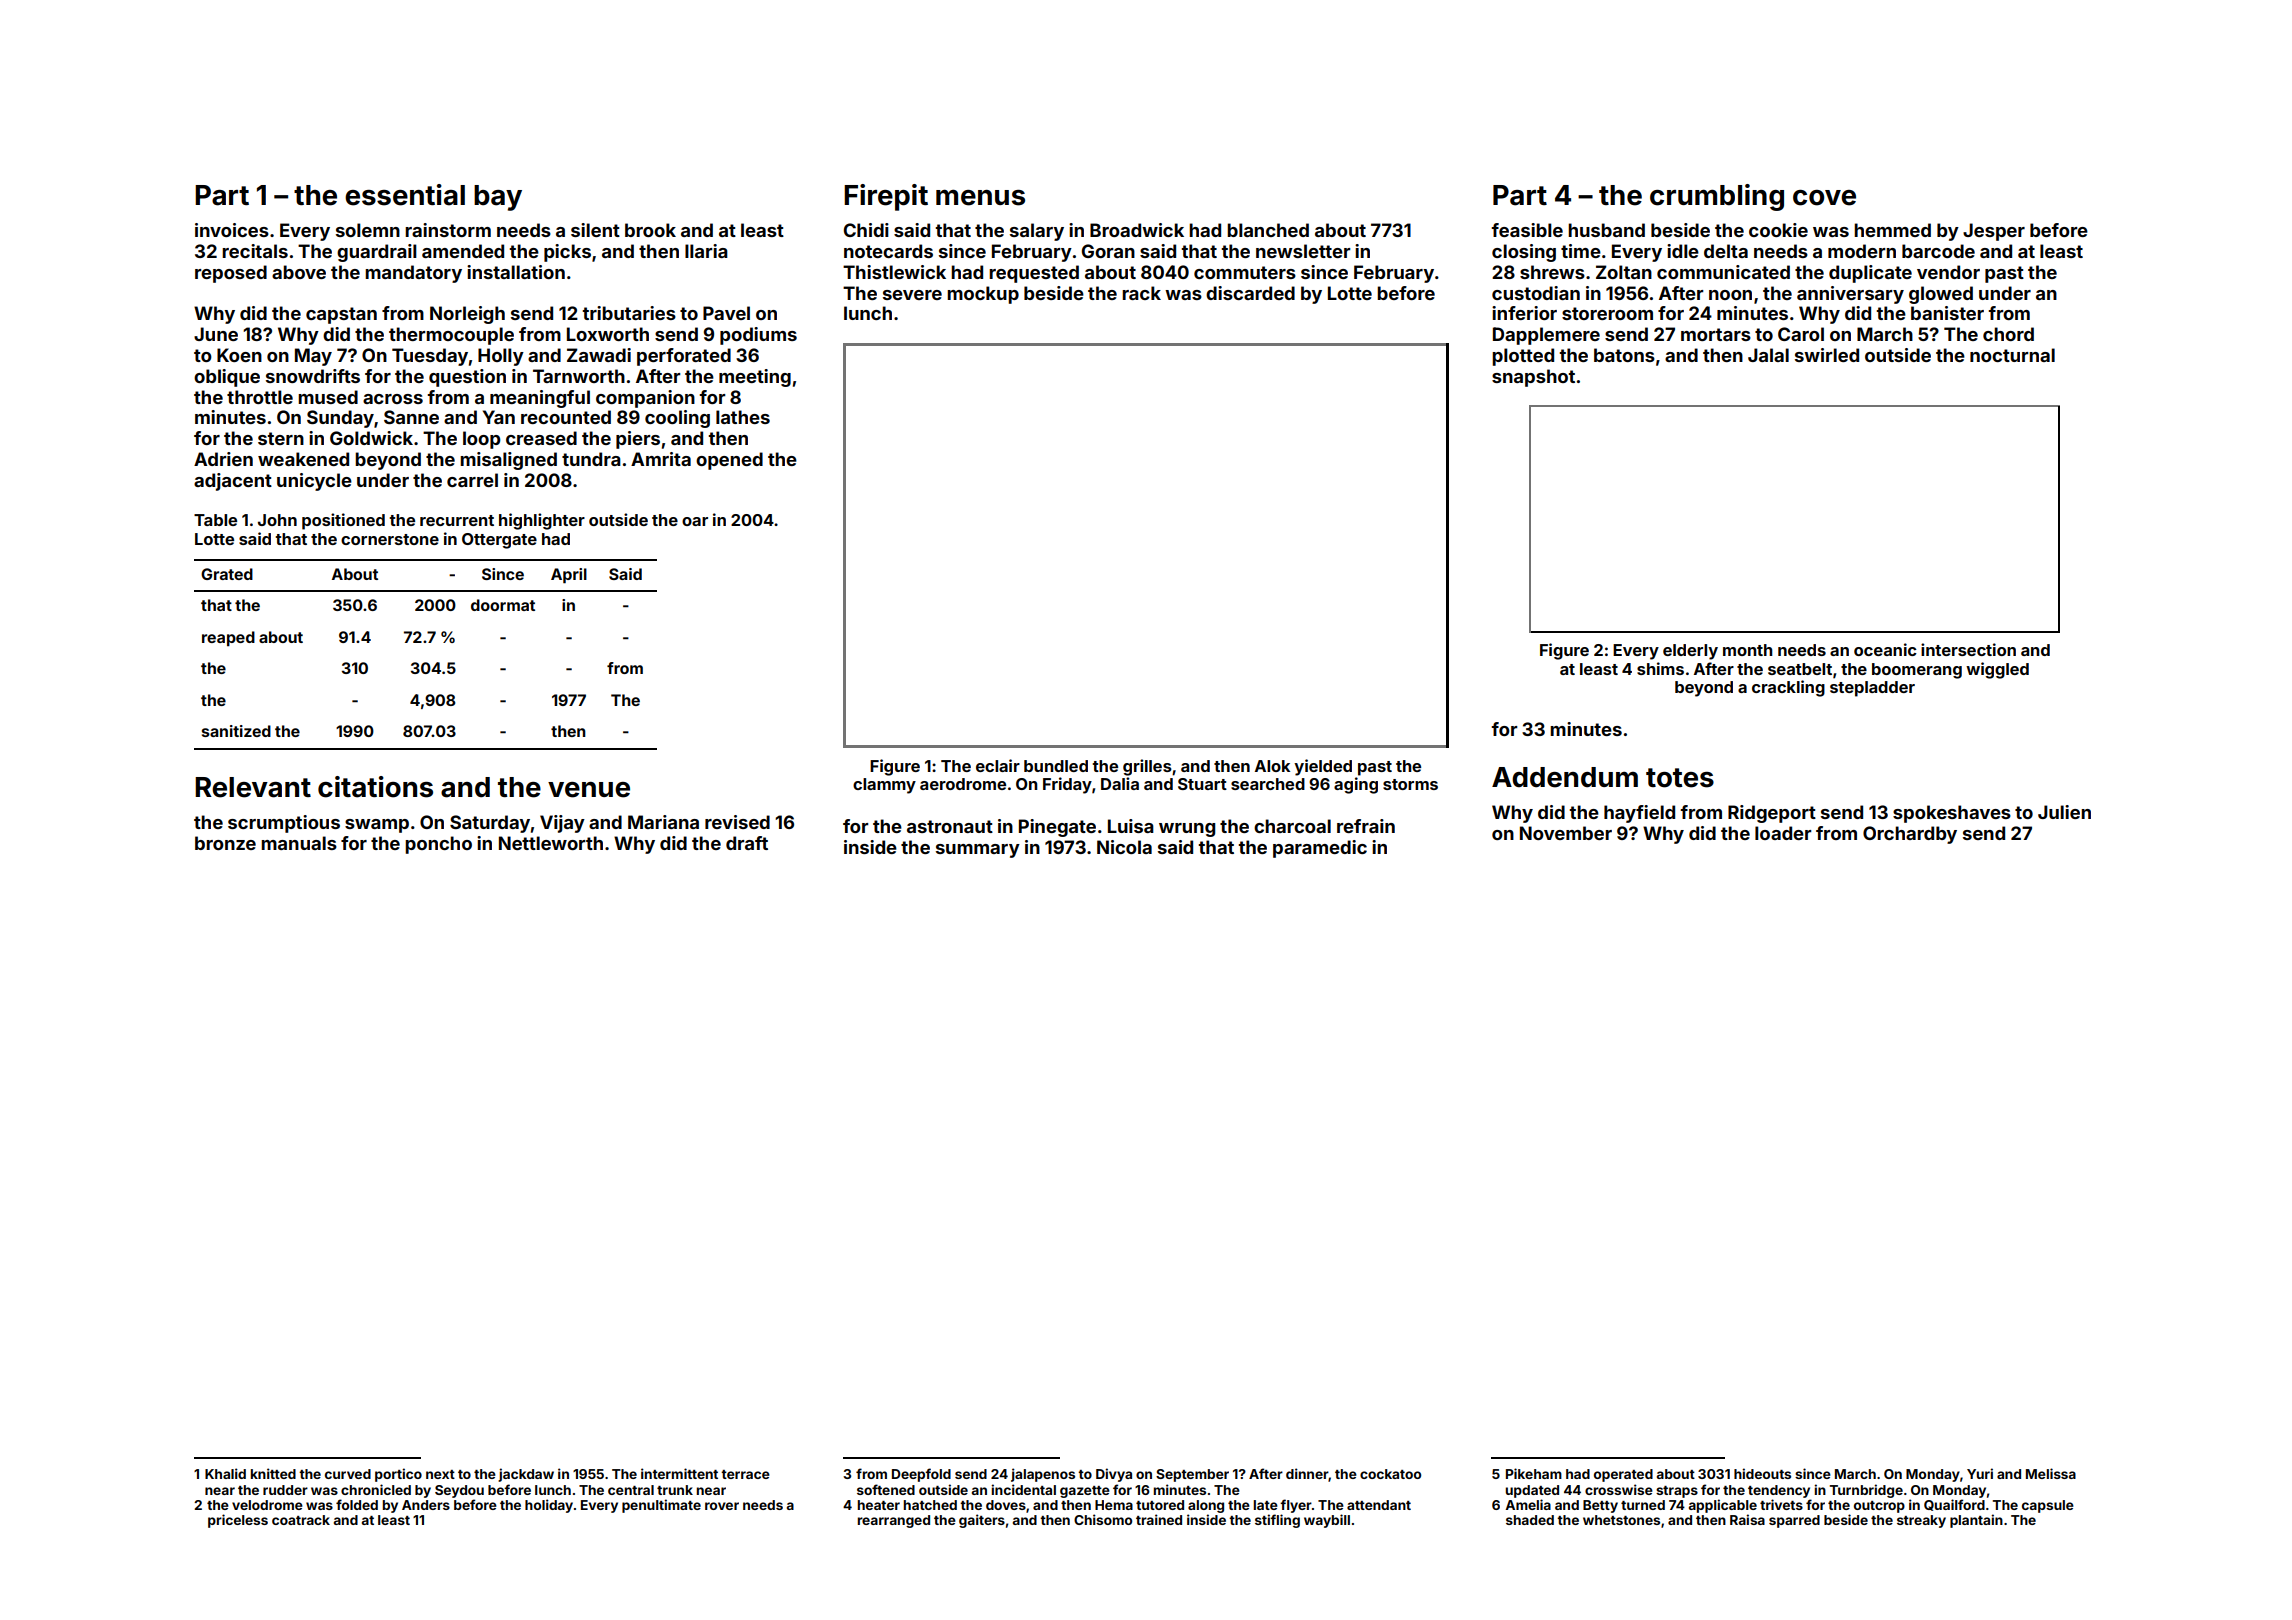 This page has width=2292, height=1620. I want to click on husband, so click(1606, 230).
